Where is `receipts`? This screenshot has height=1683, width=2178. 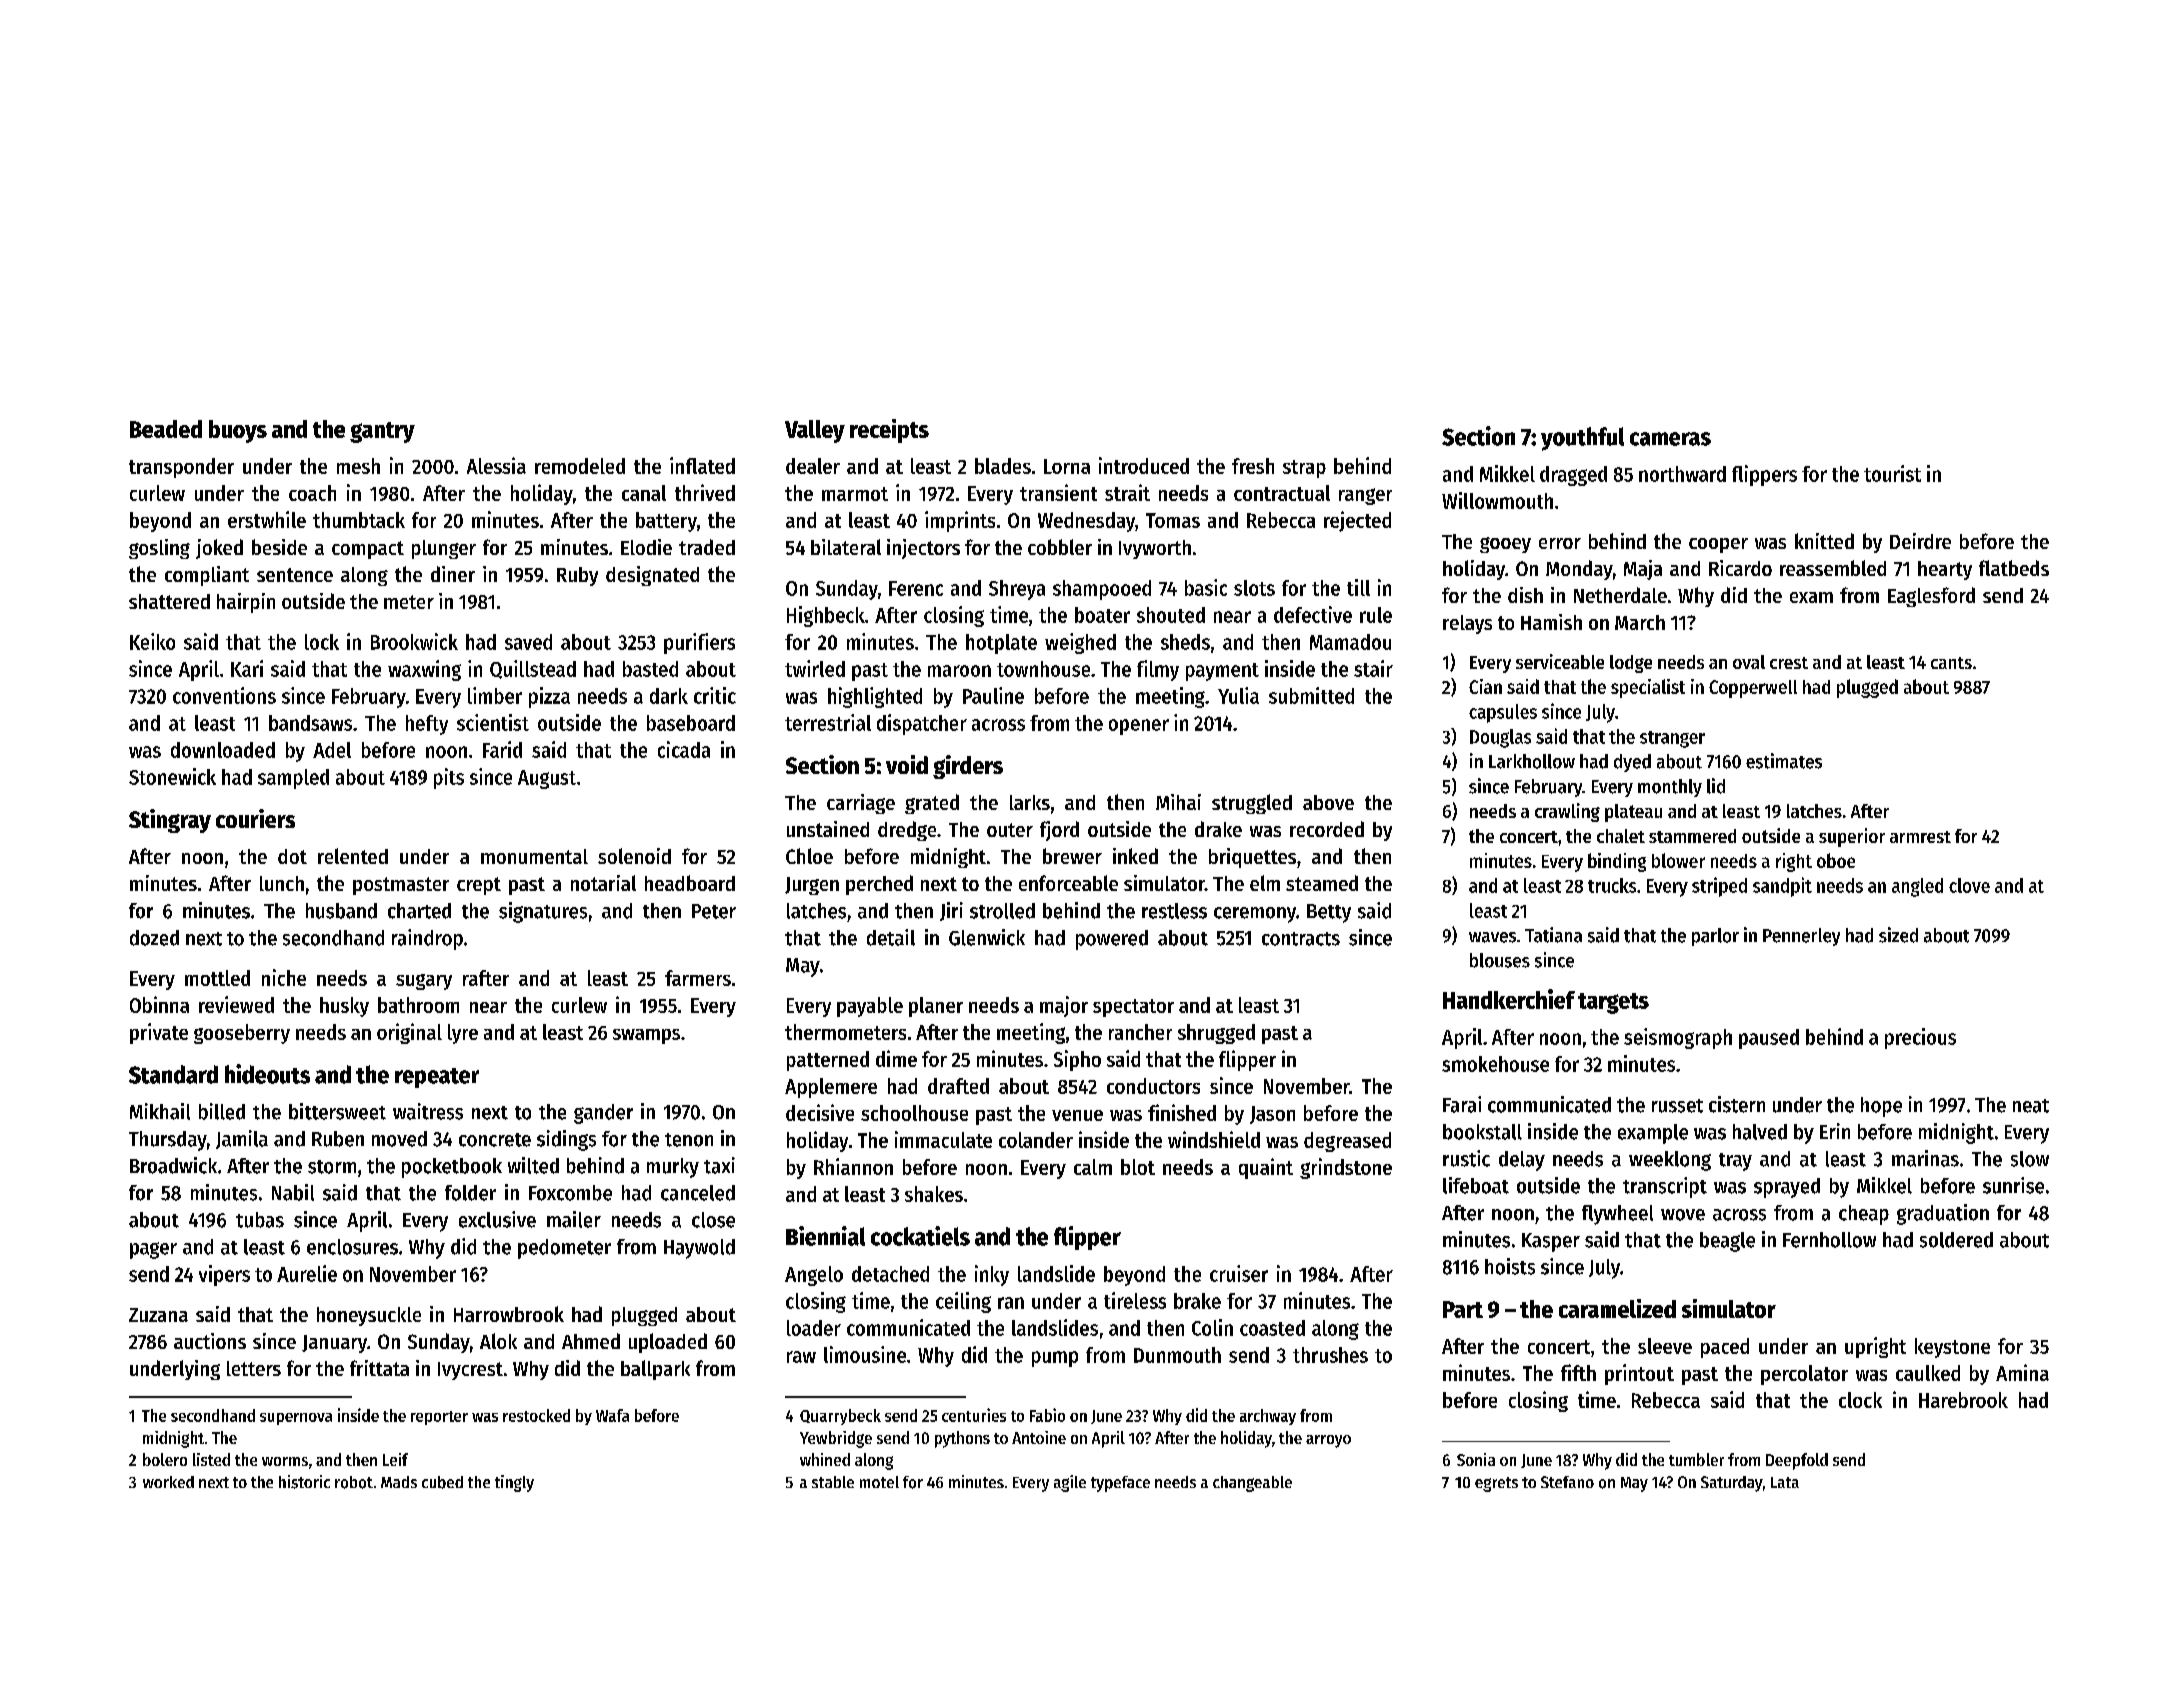
receipts is located at coordinates (889, 431).
